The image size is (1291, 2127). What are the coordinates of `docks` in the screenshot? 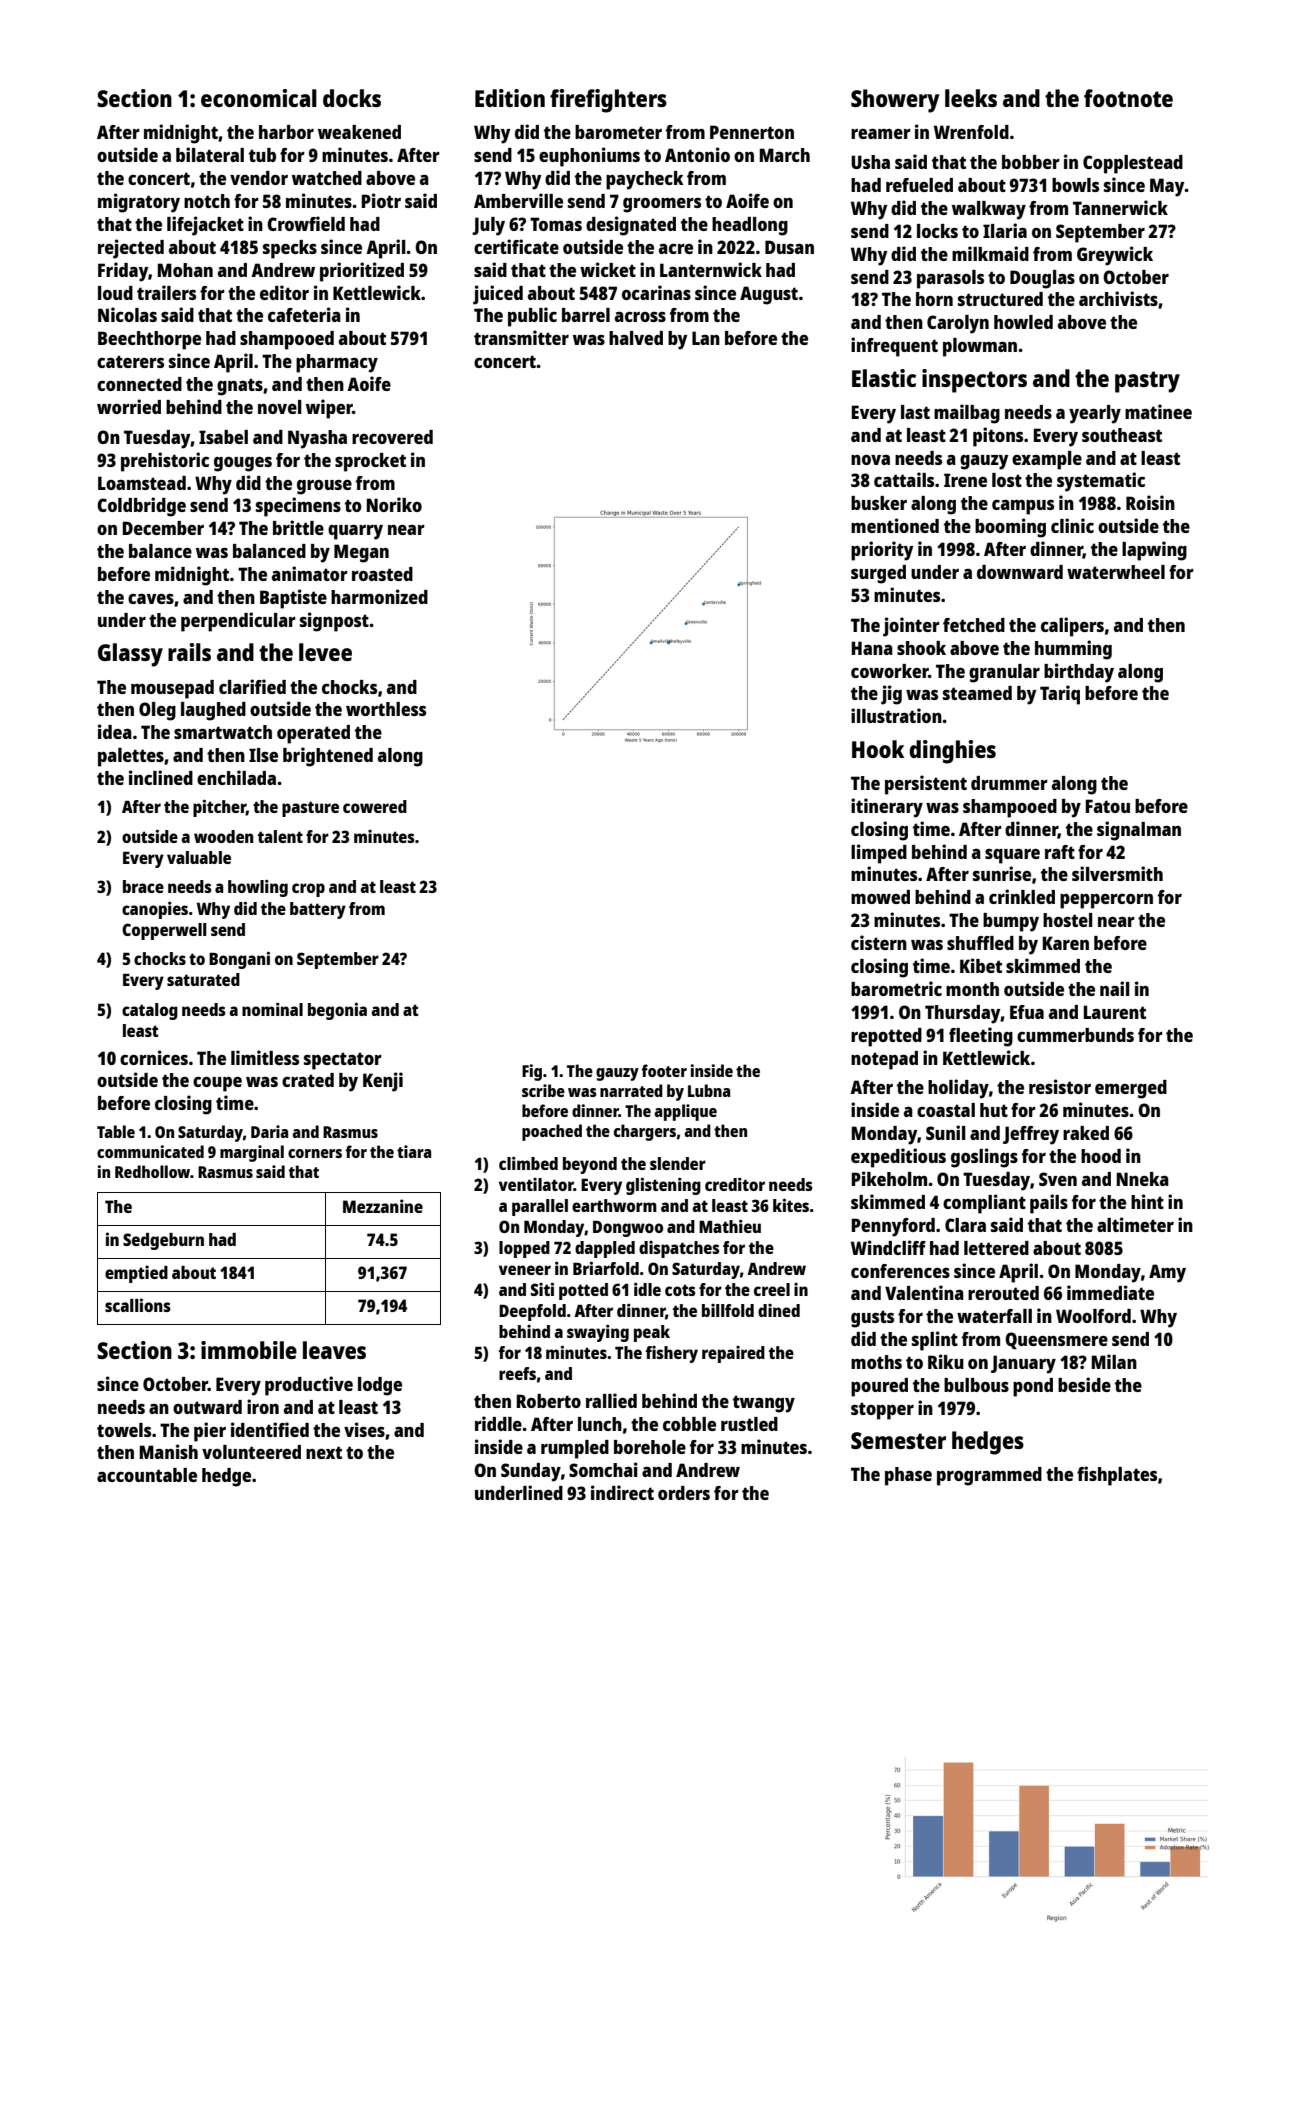 It's located at (352, 98).
